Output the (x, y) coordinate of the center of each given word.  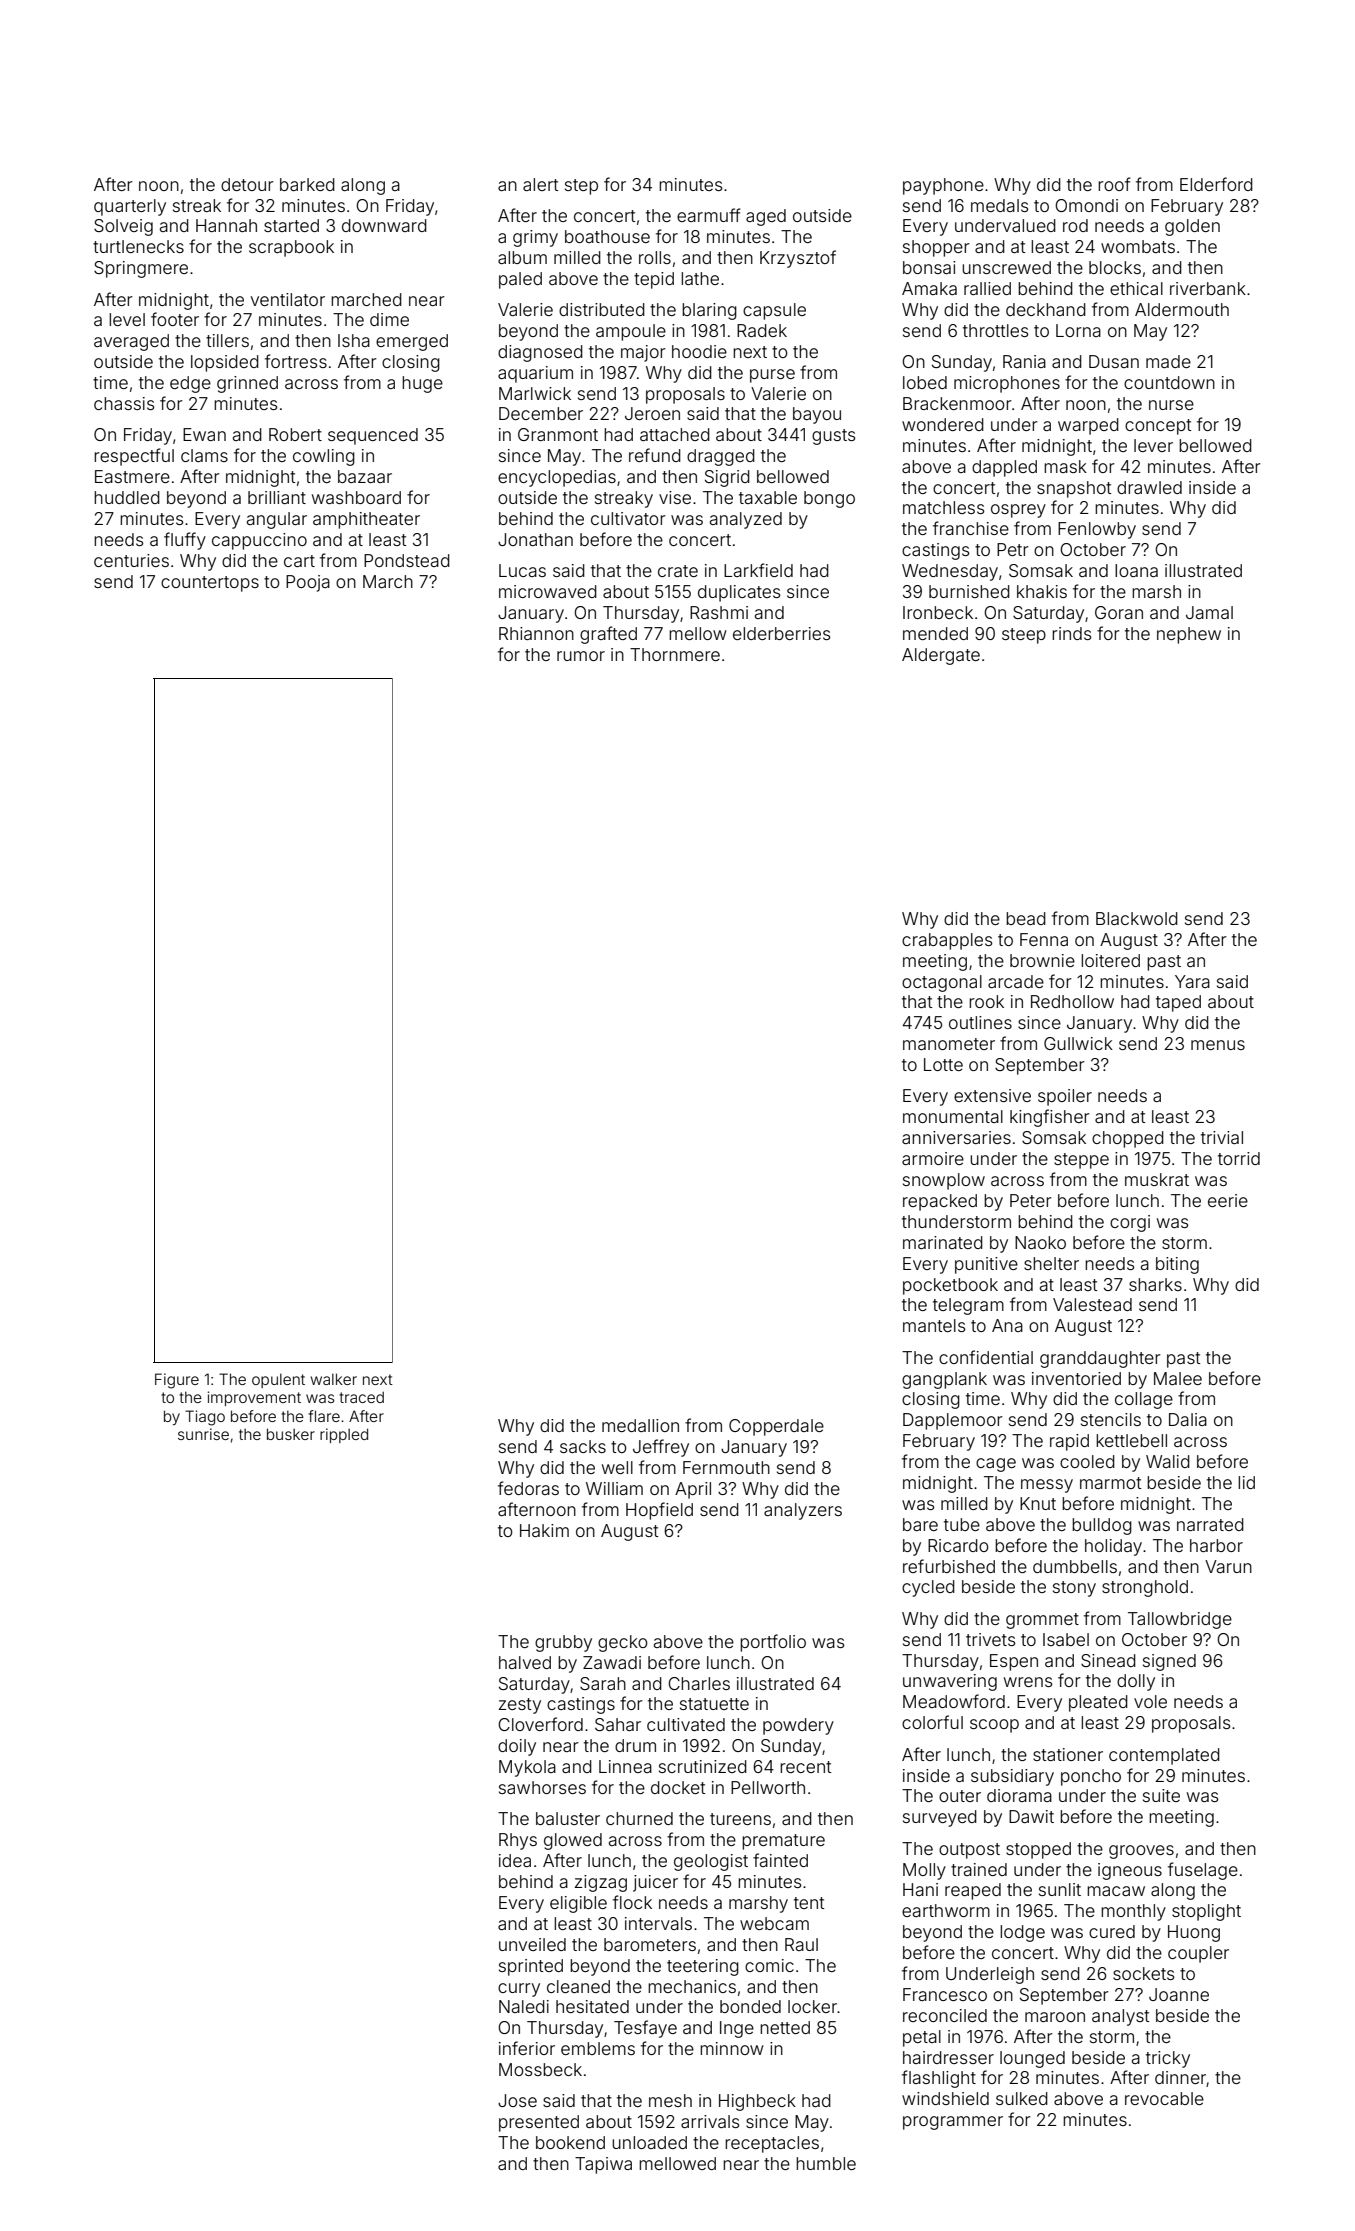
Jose (517, 2100)
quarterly (130, 207)
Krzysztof (798, 259)
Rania (1024, 361)
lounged (1032, 2059)
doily (517, 1747)
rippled (344, 1435)
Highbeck (757, 2102)
